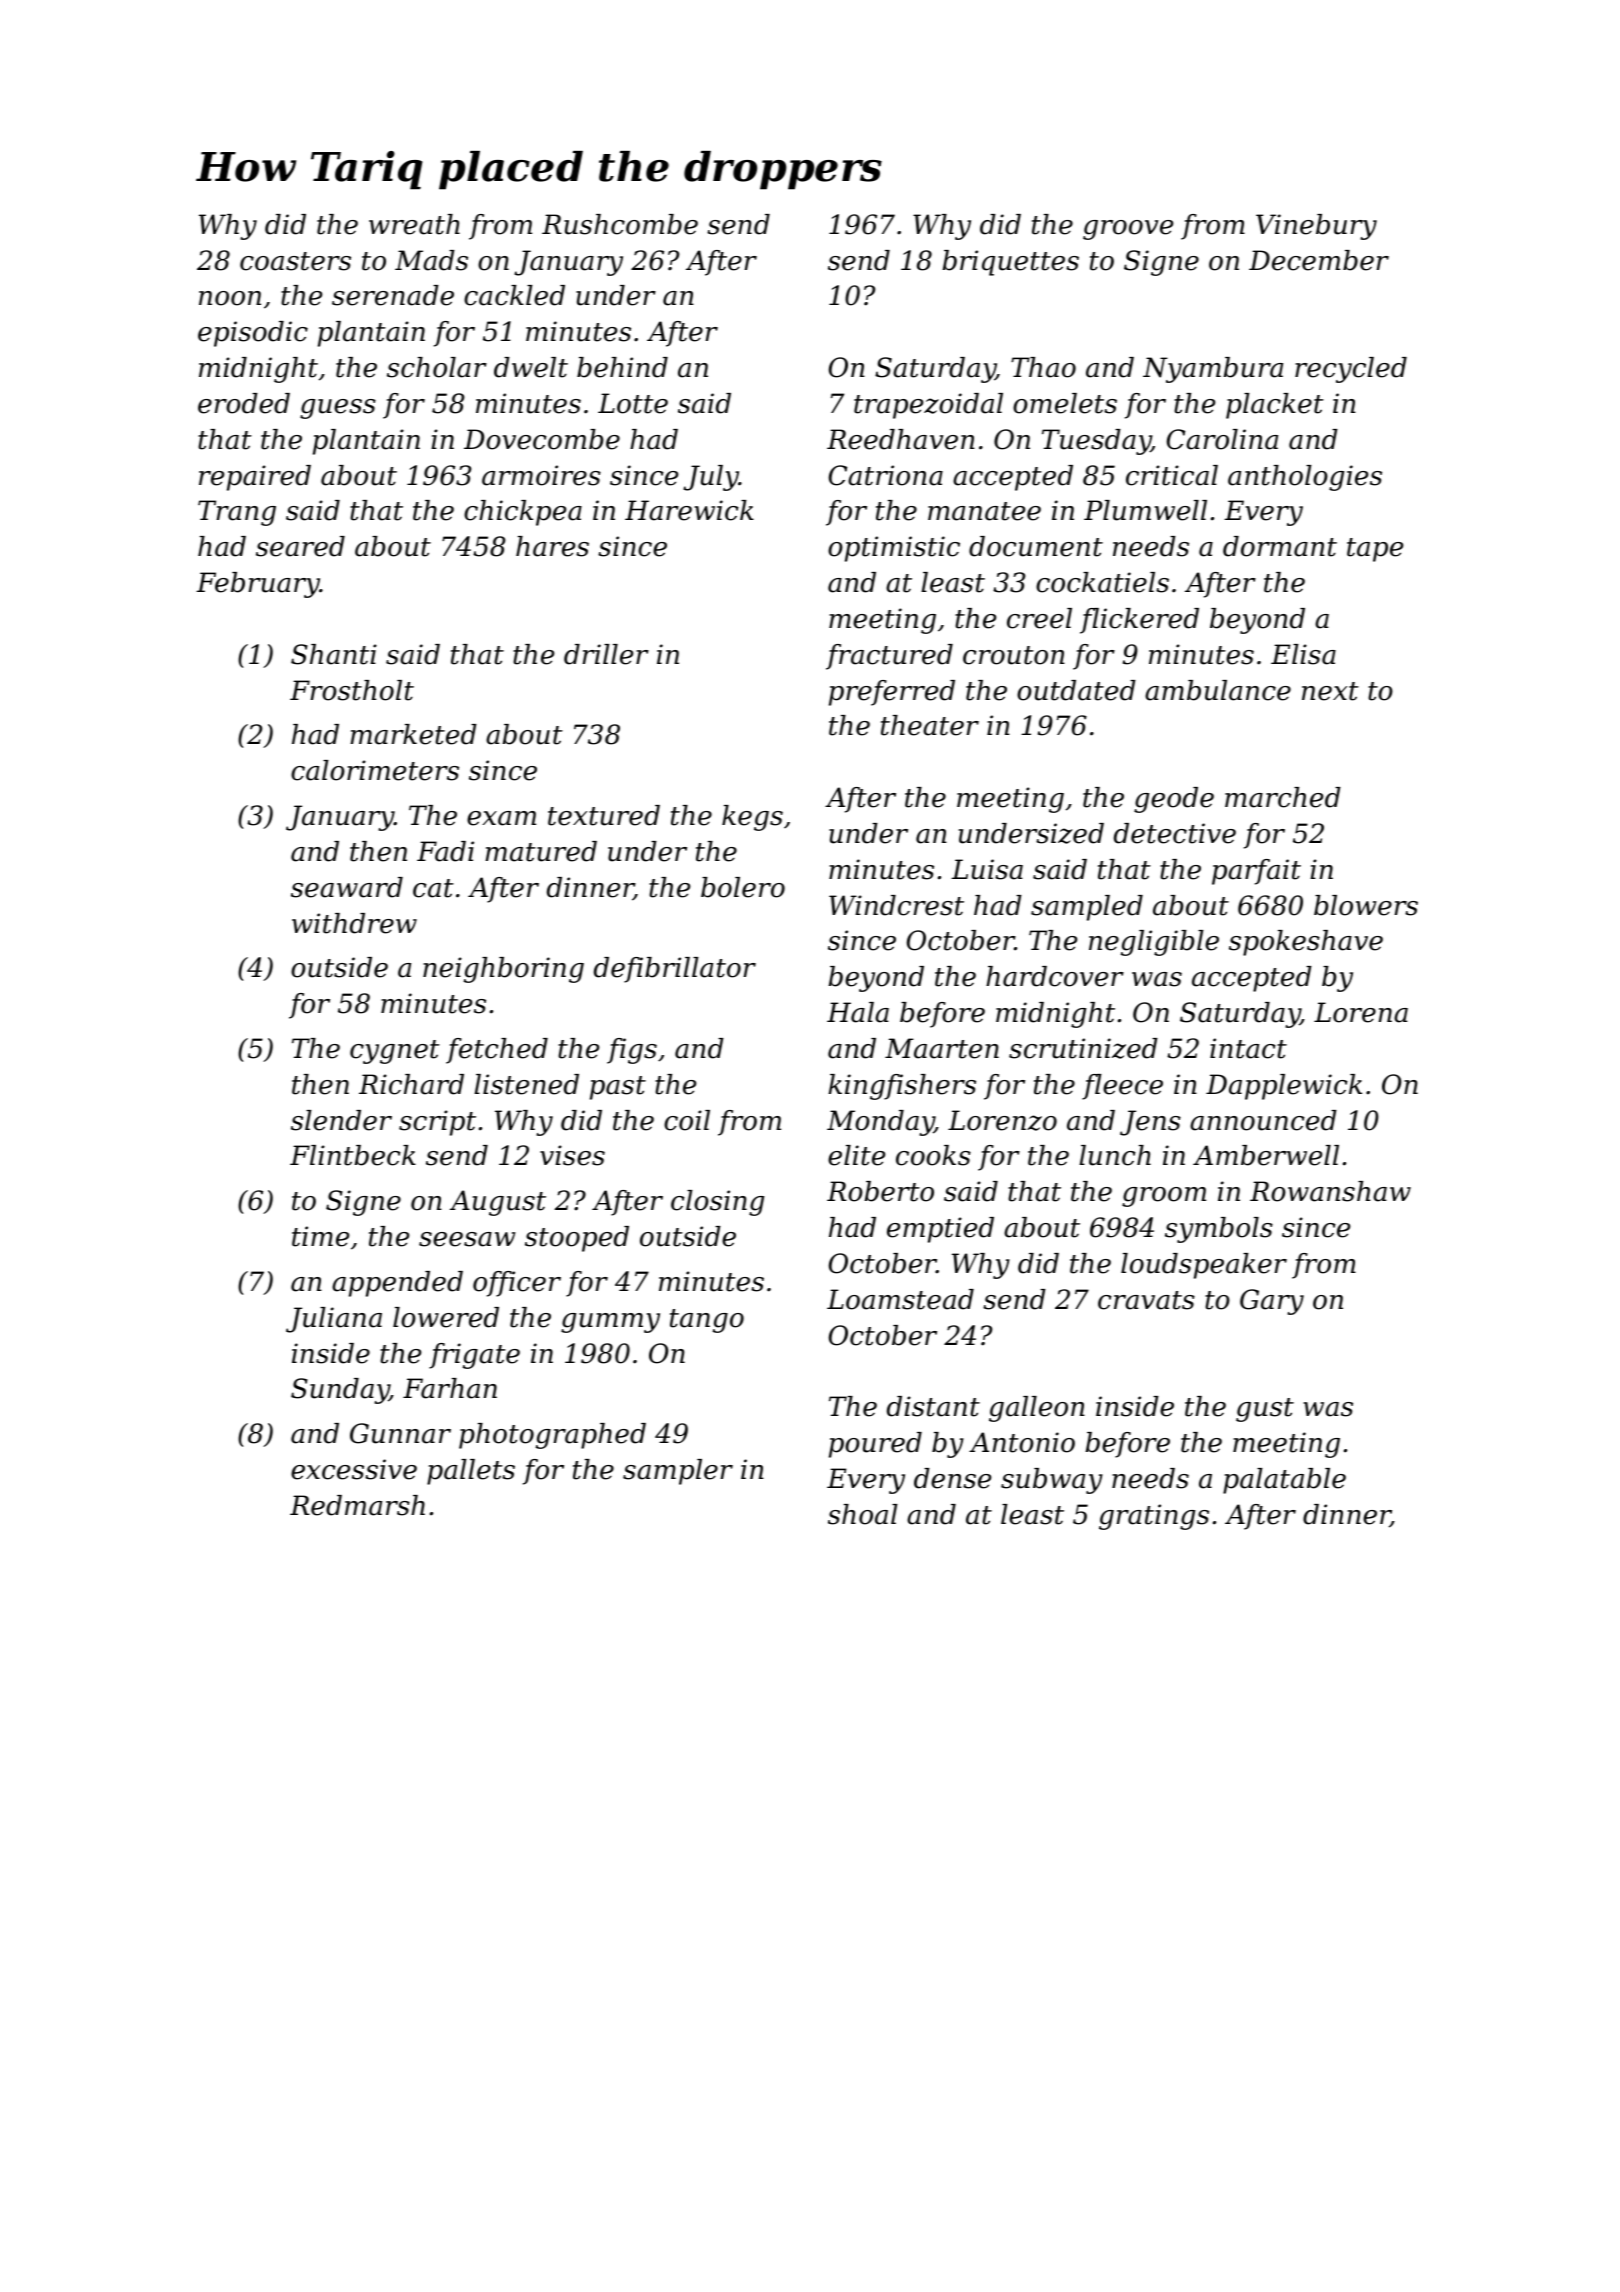 This image has width=1620, height=2292. I want to click on time, so click(320, 1236).
